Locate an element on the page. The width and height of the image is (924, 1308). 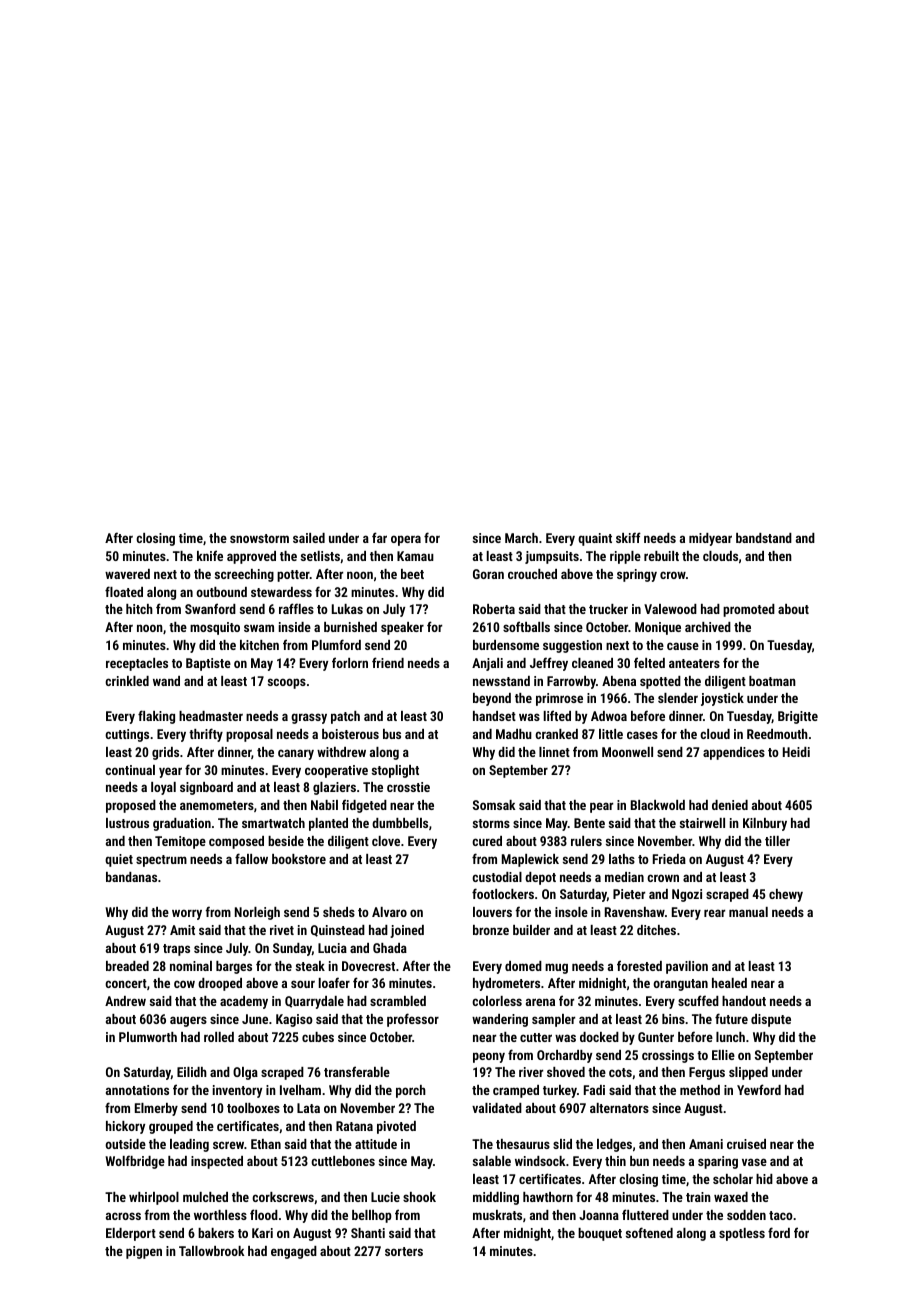
Alvaro is located at coordinates (389, 912).
